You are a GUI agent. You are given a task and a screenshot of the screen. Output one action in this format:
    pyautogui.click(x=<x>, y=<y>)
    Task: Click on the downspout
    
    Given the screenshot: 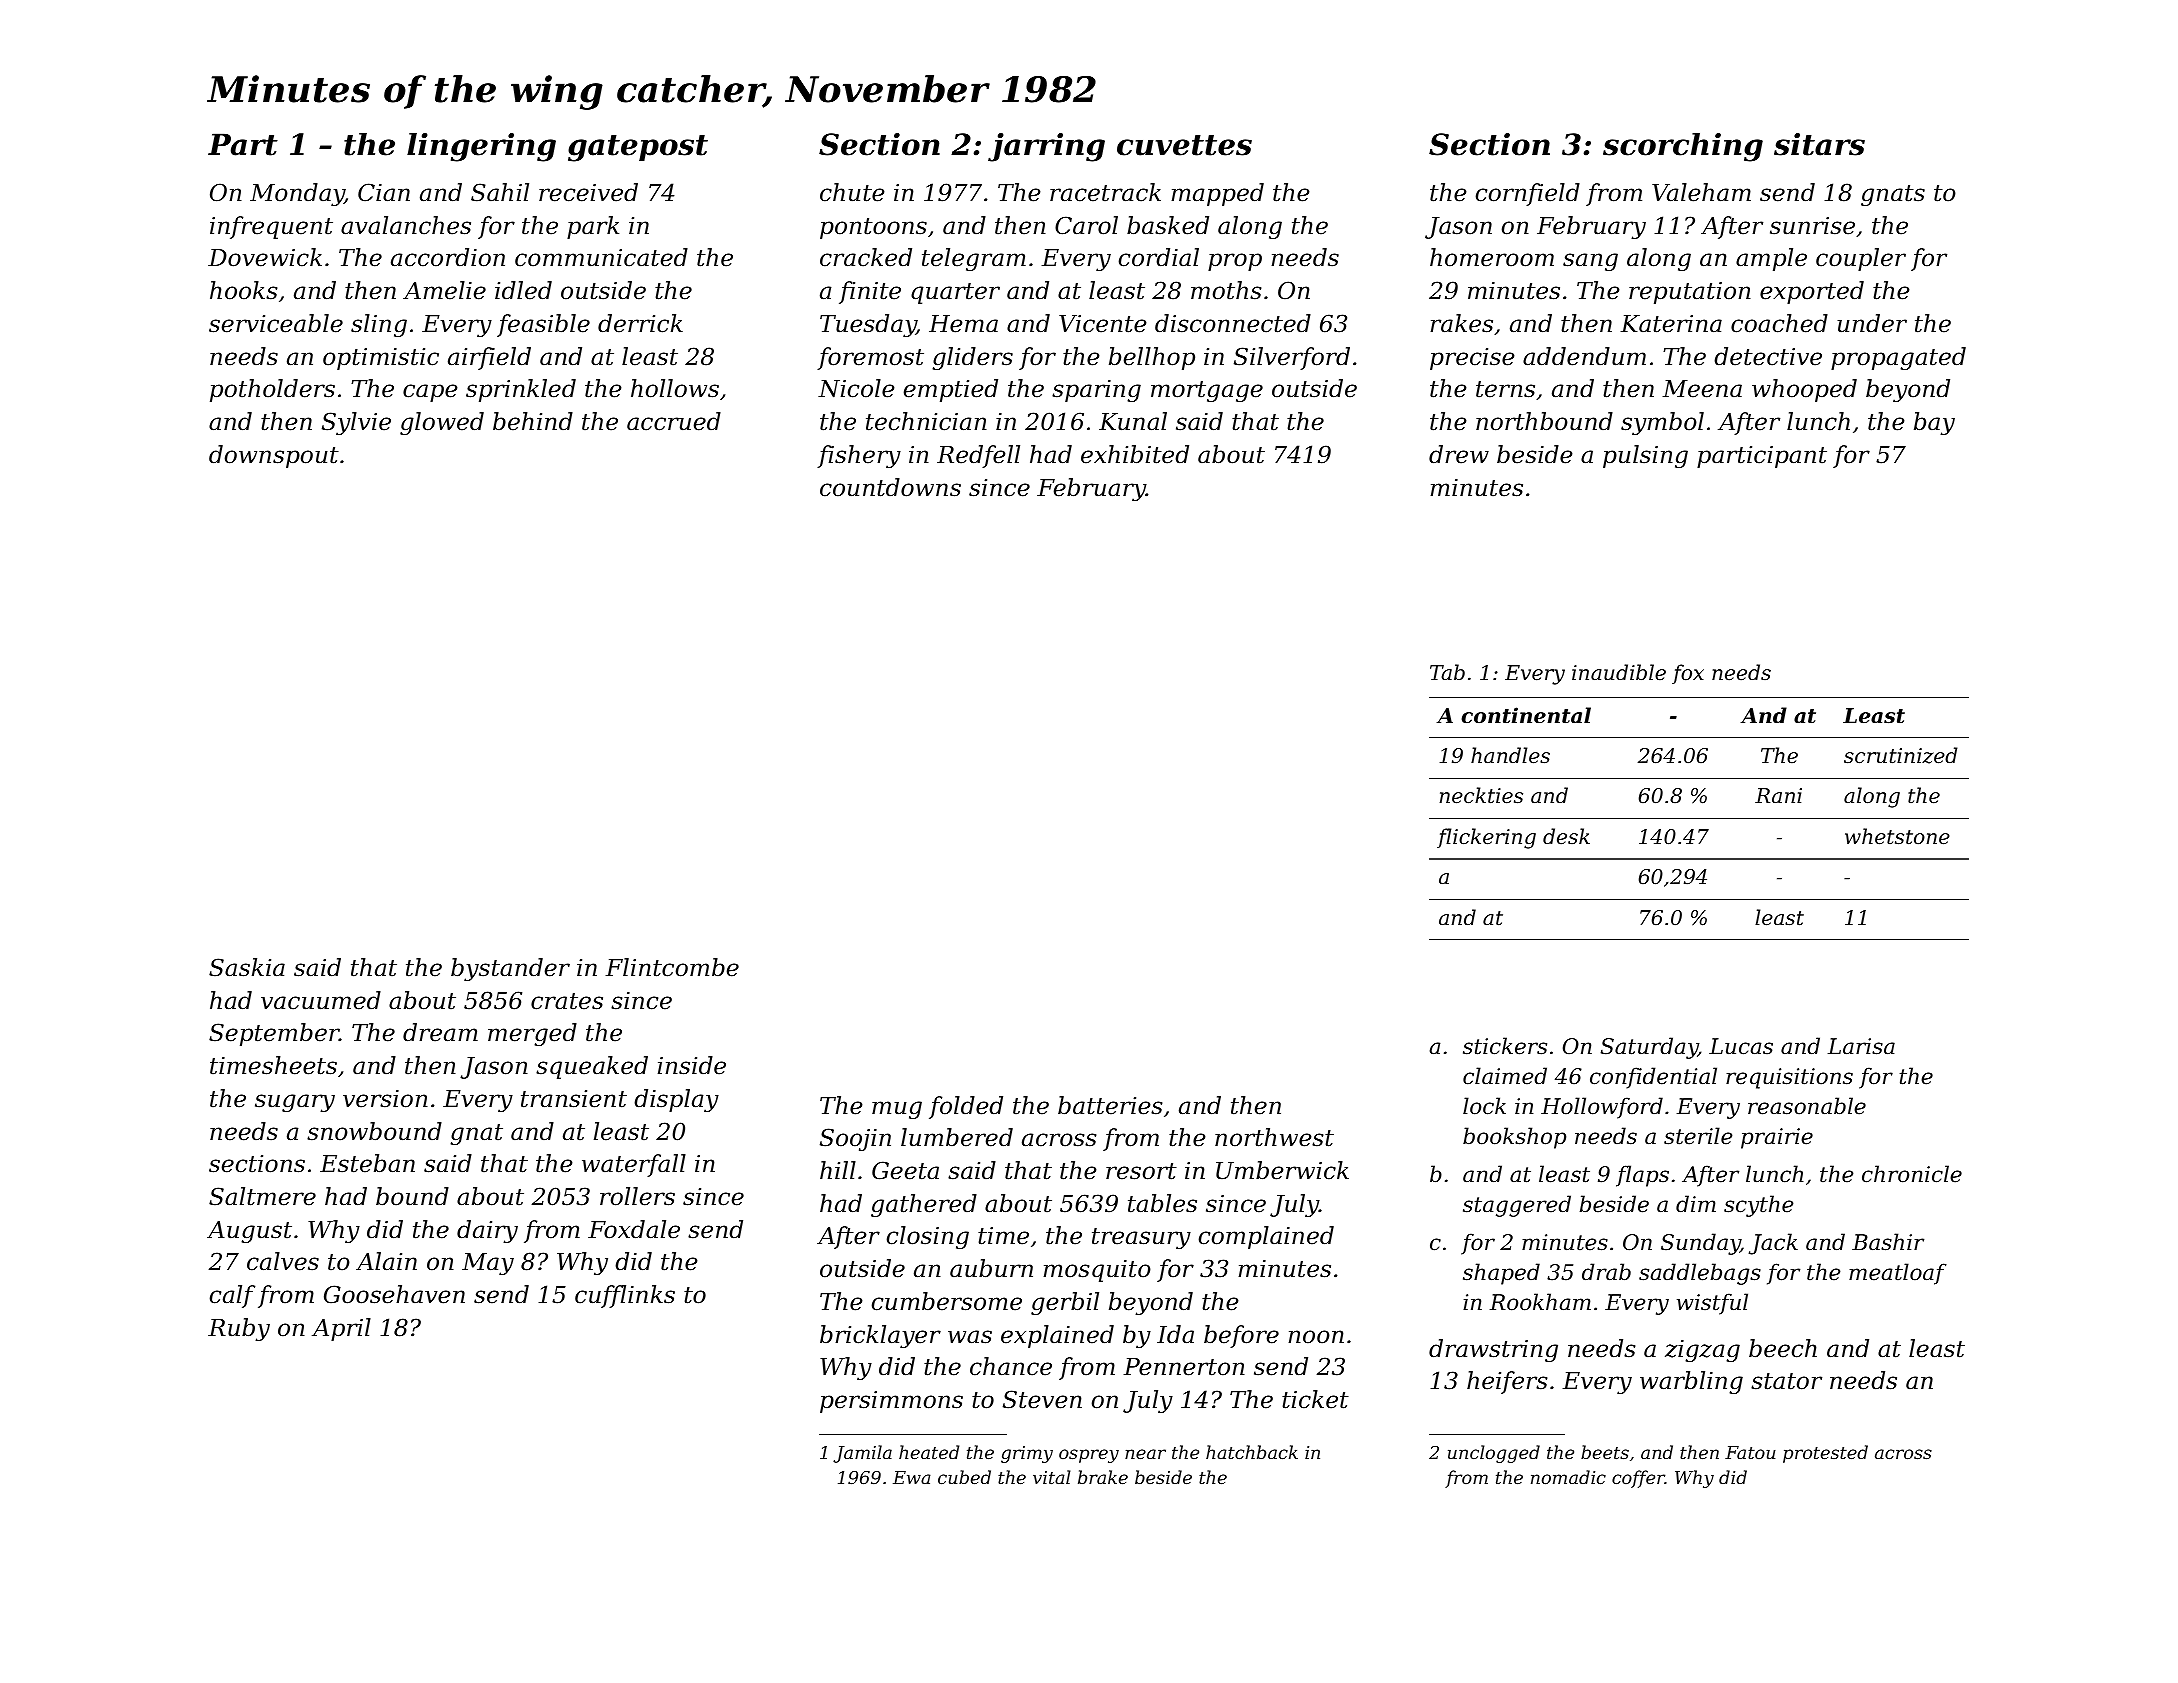 What is the action you would take?
    pyautogui.click(x=274, y=456)
